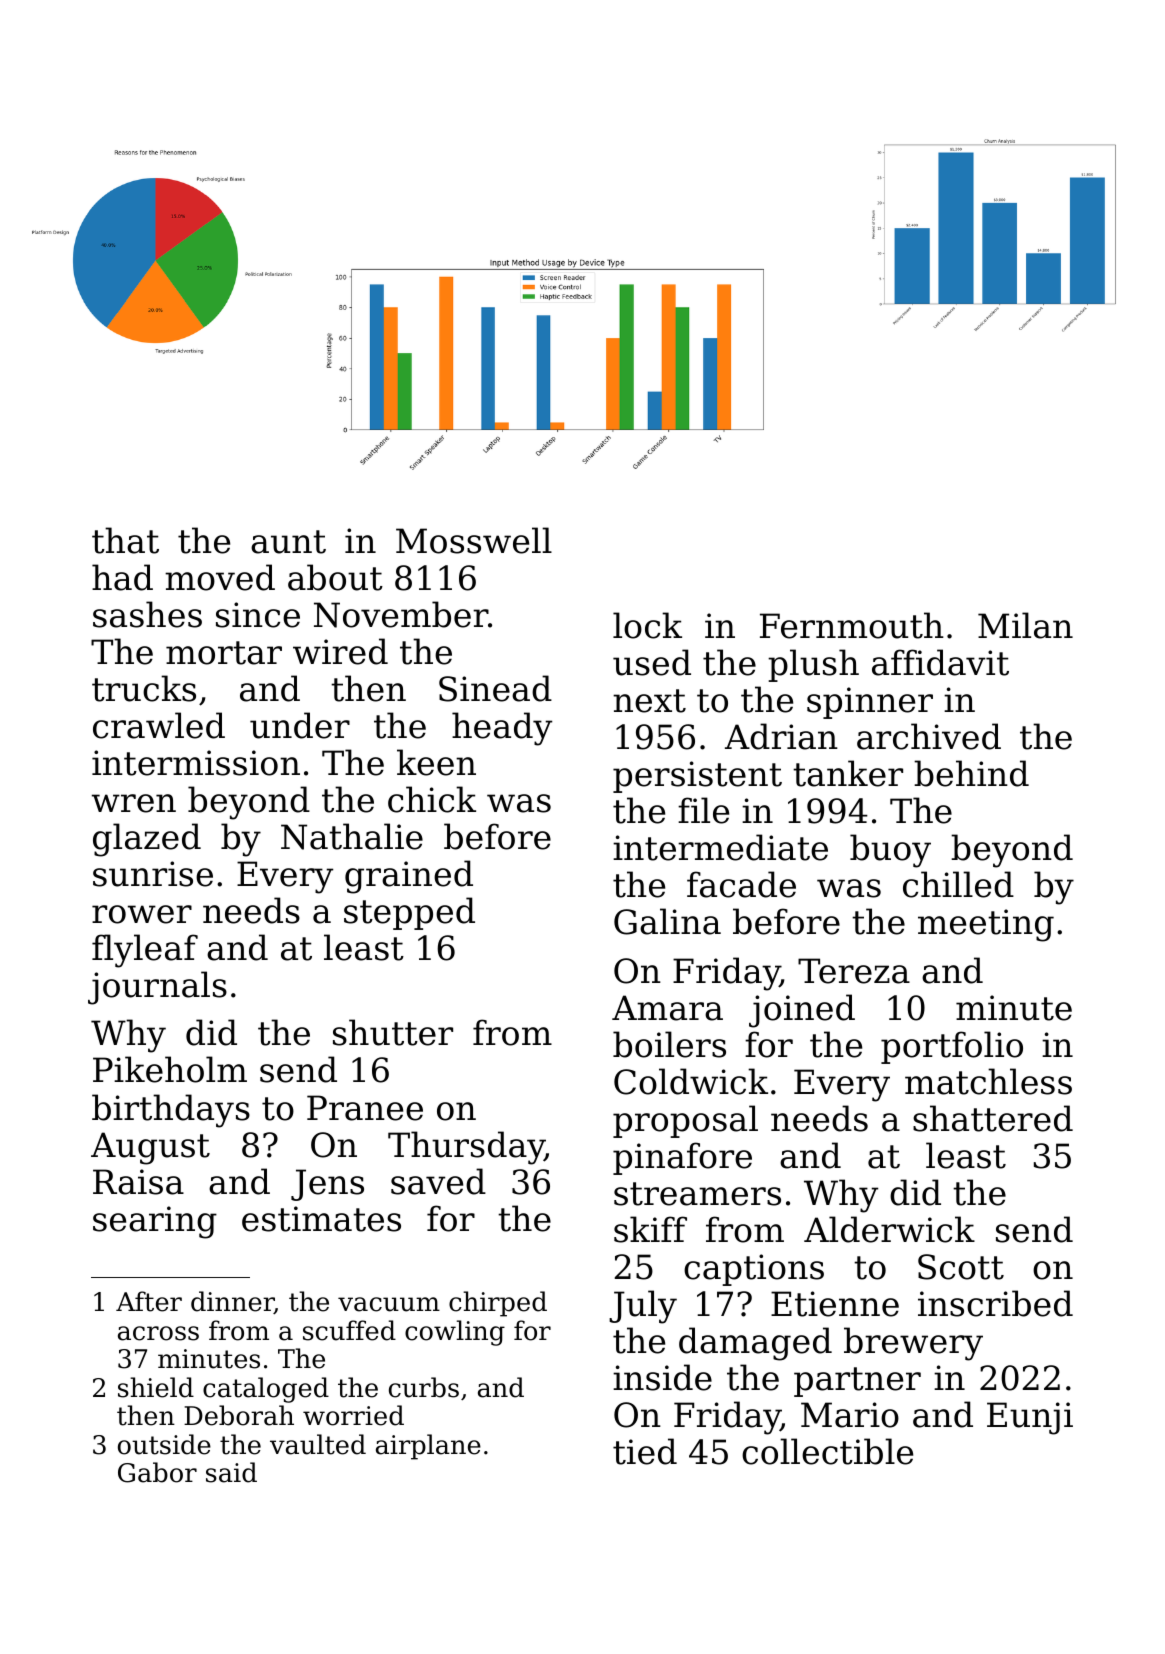  Describe the element at coordinates (720, 847) in the page. I see `intermediate` at that location.
